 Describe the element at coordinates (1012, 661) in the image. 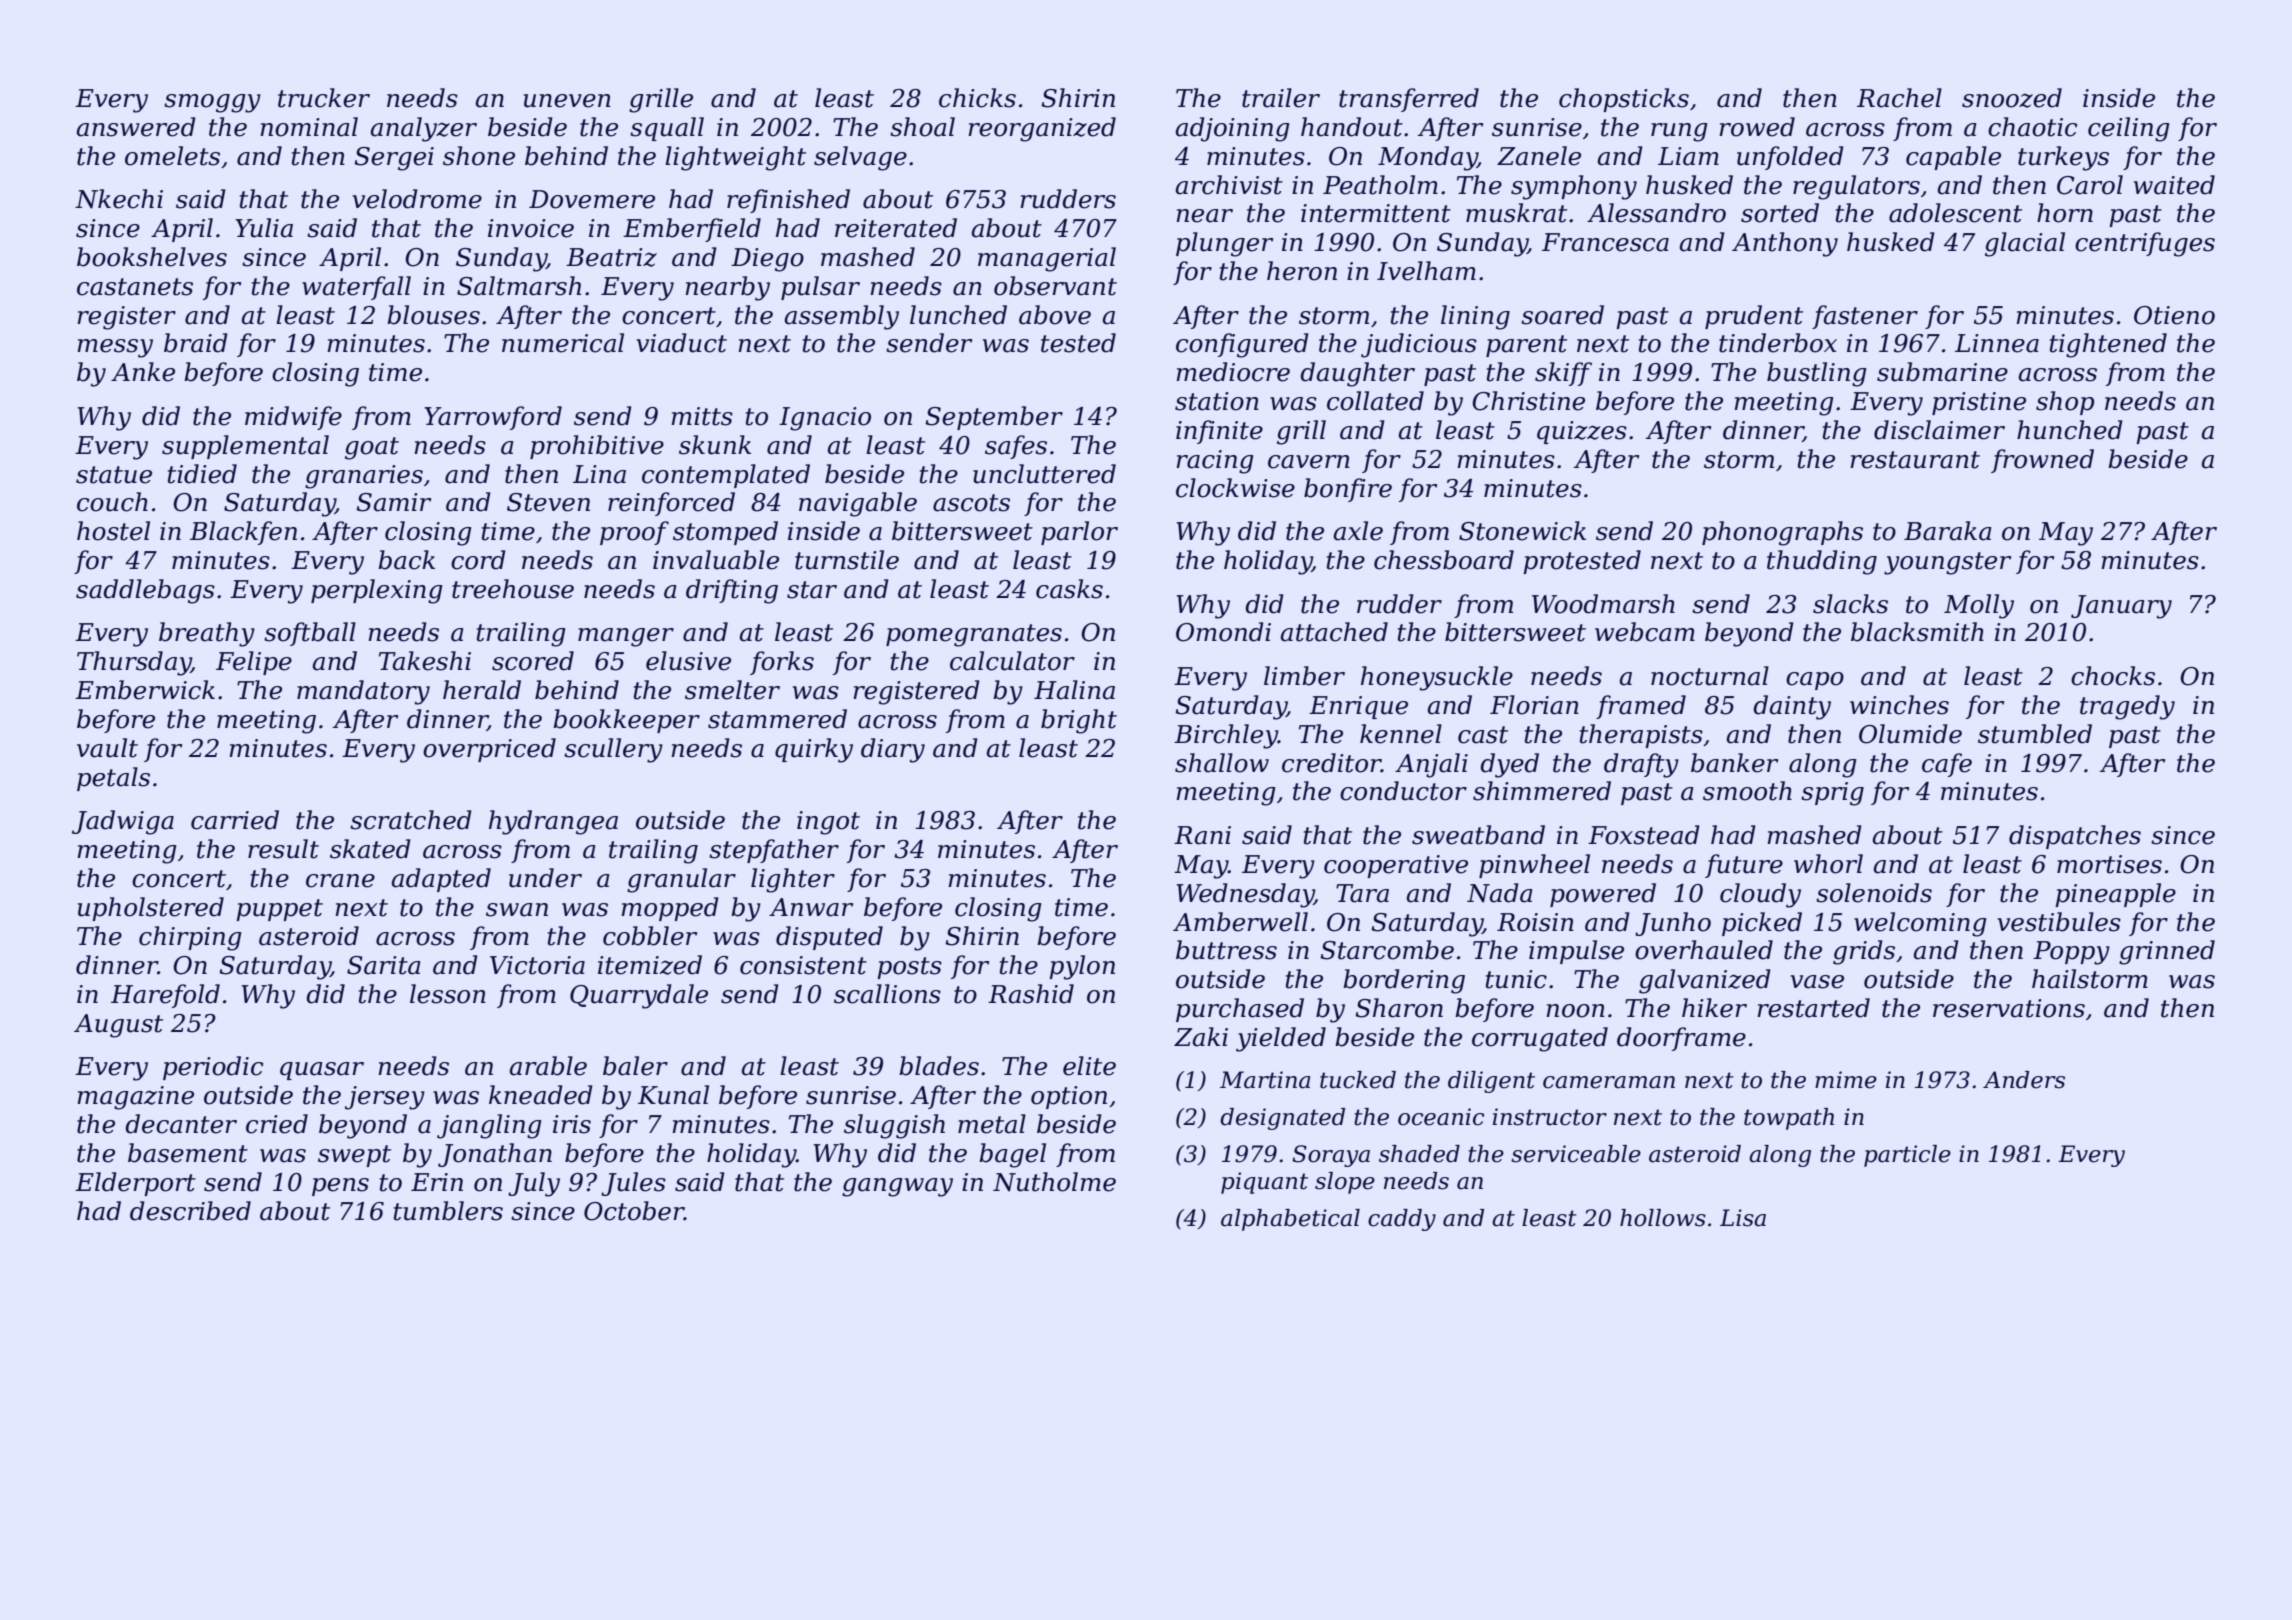

I see `calculator` at that location.
